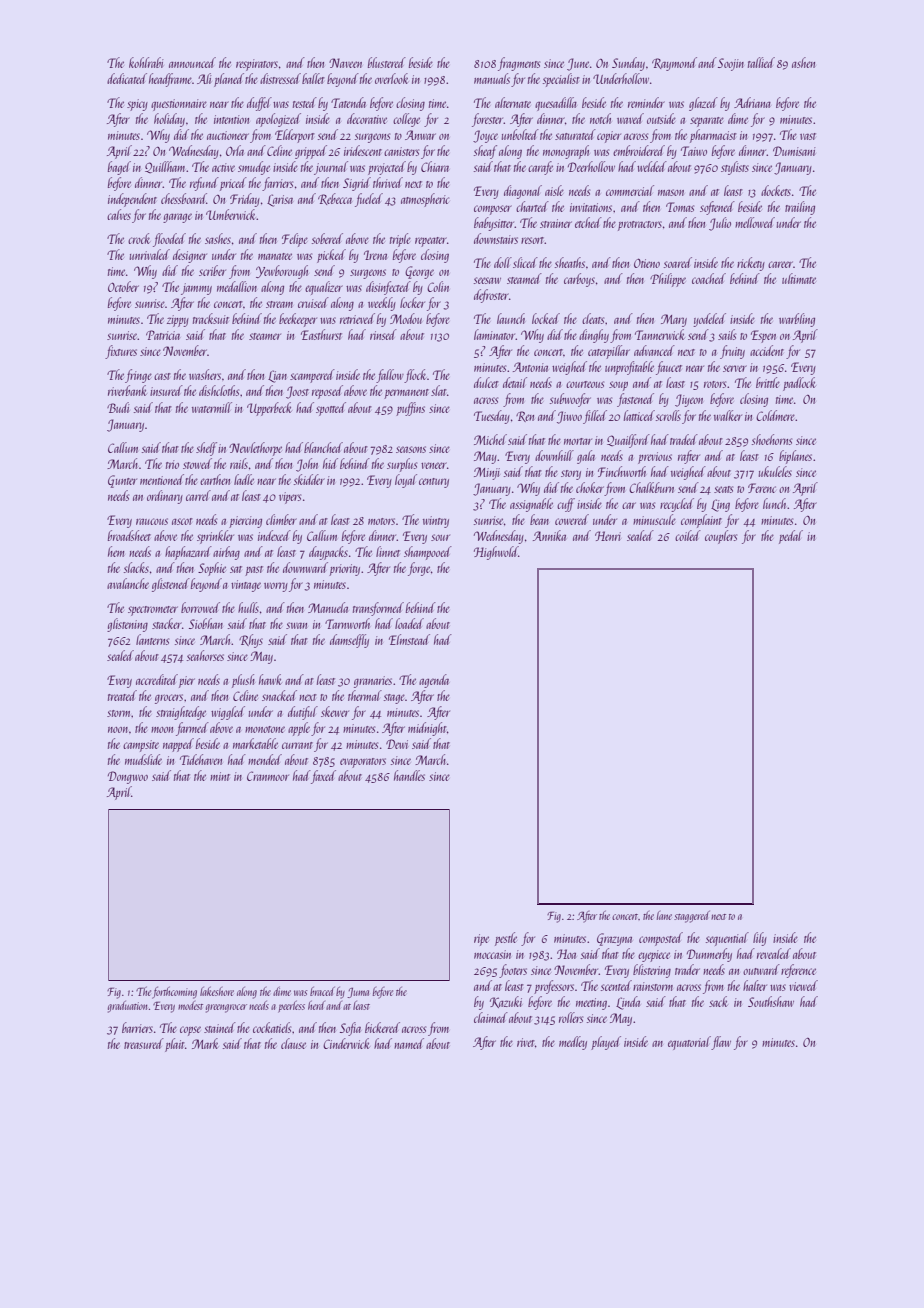 Image resolution: width=924 pixels, height=1308 pixels. Describe the element at coordinates (346, 1043) in the page. I see `Cinderwick` at that location.
